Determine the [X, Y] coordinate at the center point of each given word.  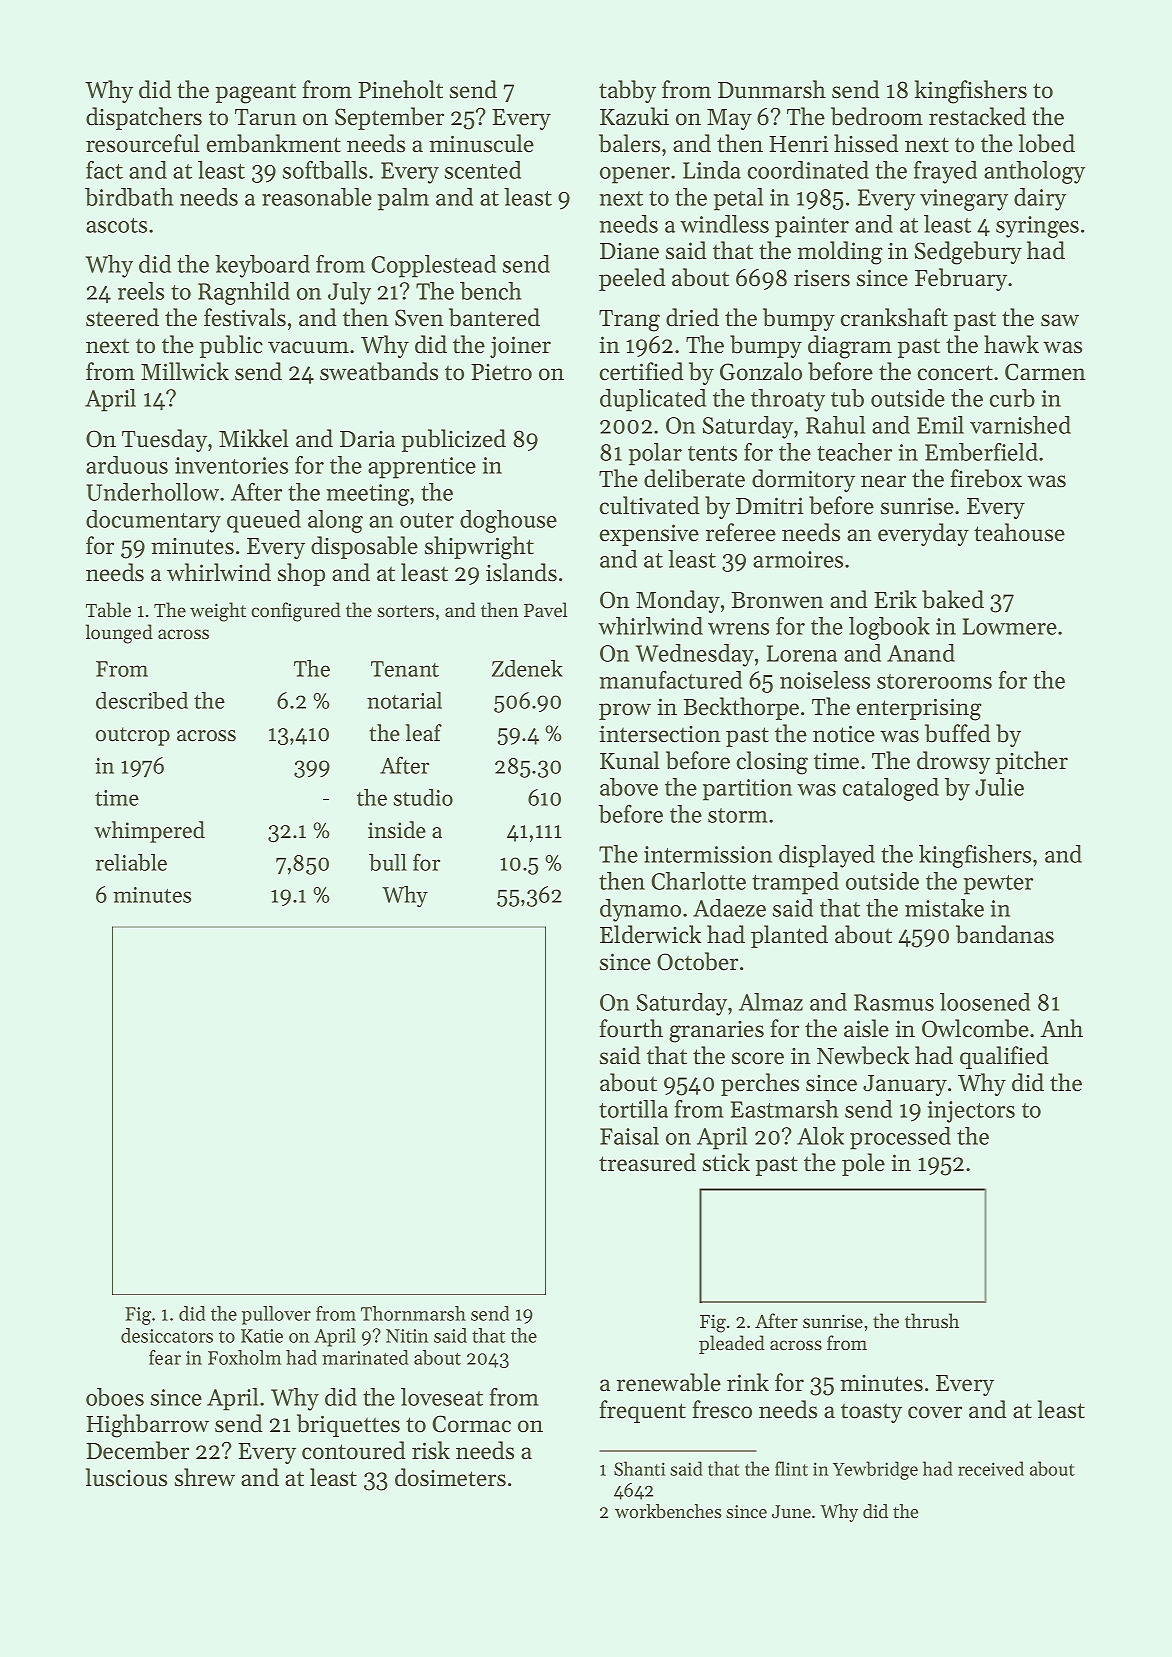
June [791, 1511]
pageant [255, 93]
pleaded [732, 1344]
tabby [627, 91]
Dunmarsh [772, 89]
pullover [276, 1315]
